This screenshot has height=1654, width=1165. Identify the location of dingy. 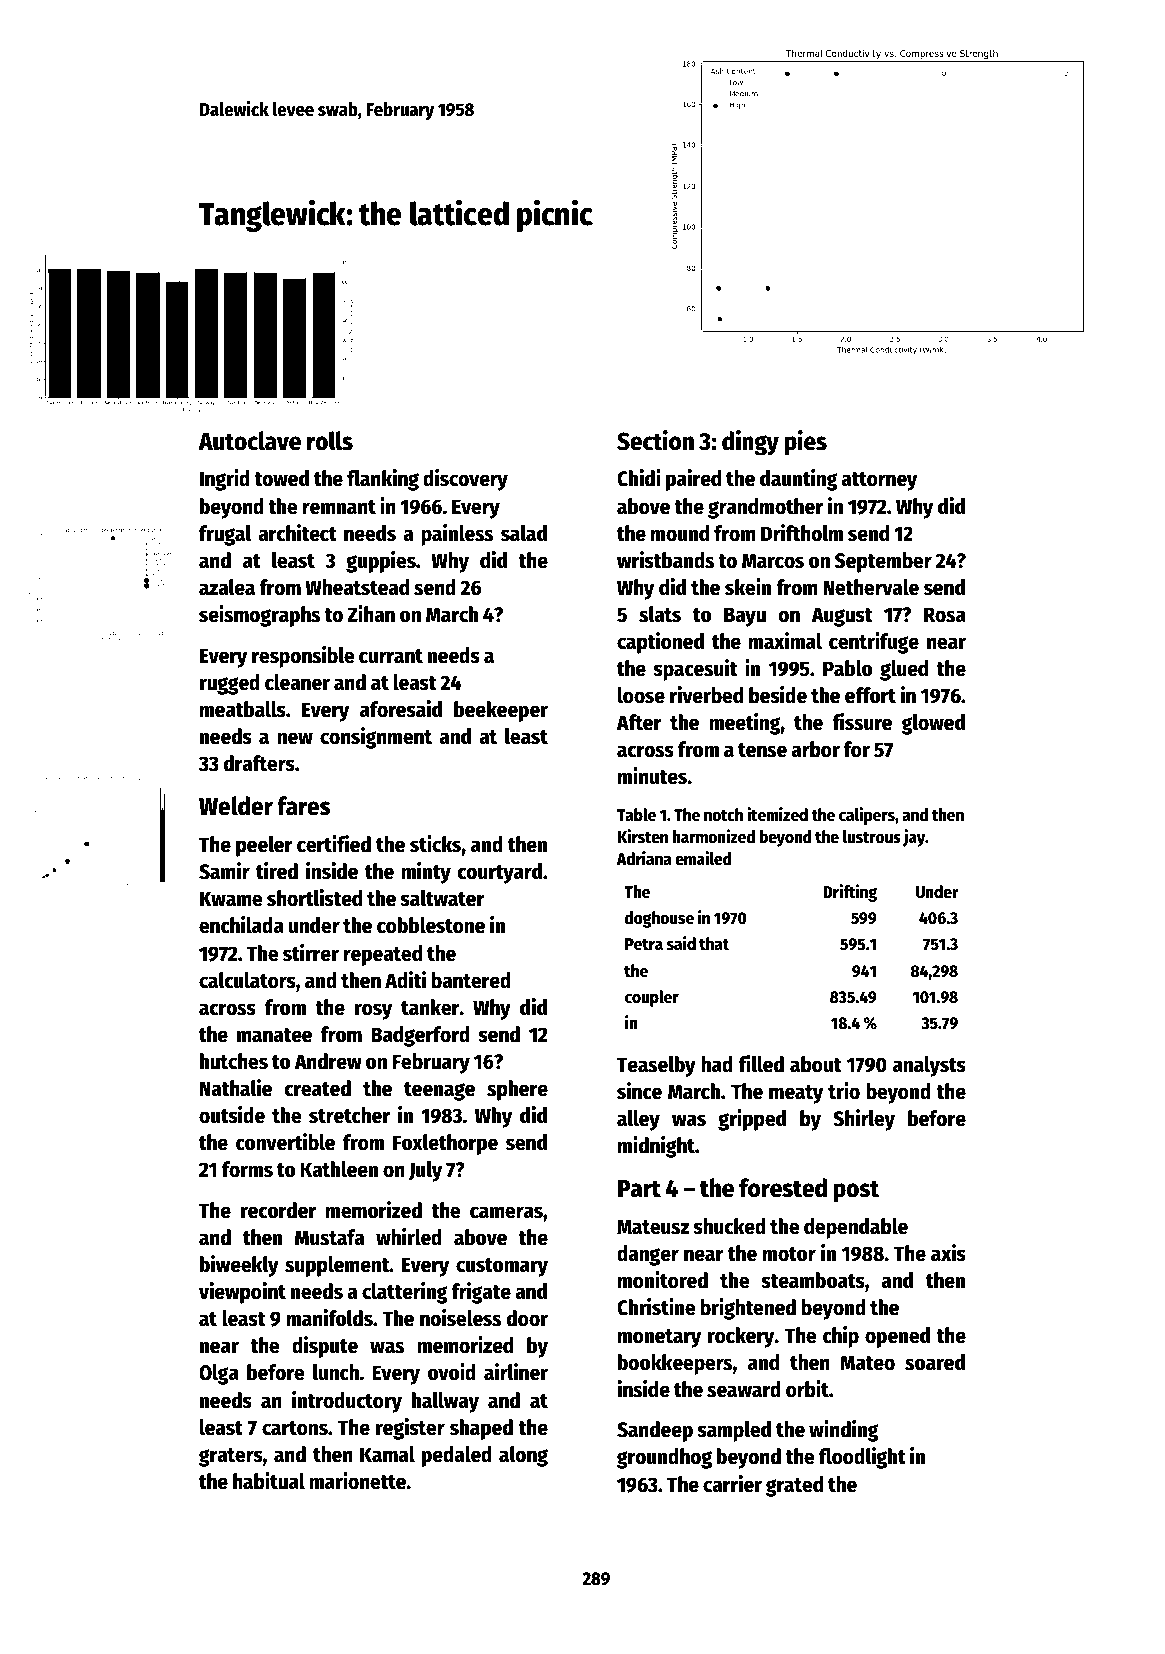
(750, 443).
